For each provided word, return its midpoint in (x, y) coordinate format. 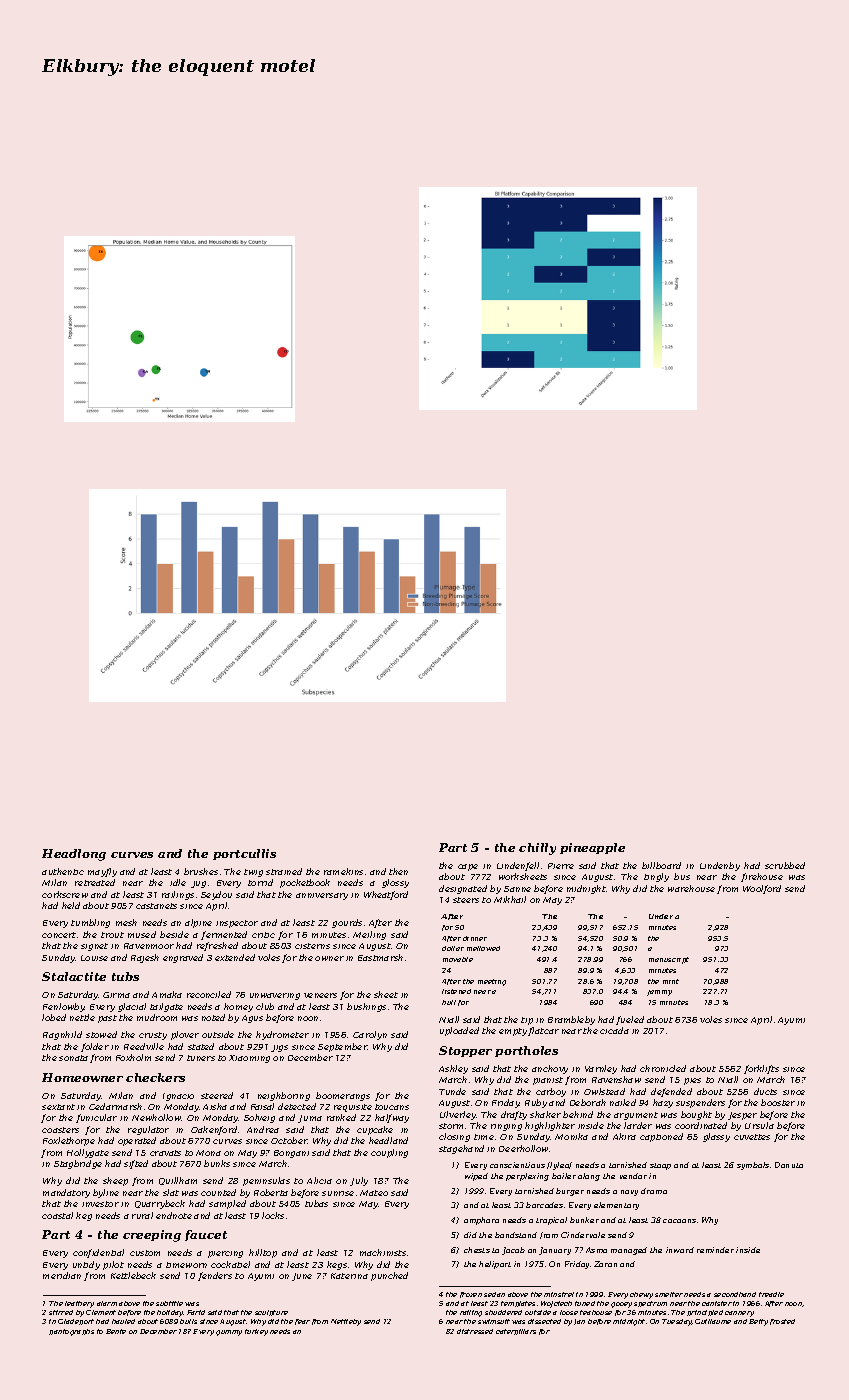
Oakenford (214, 1130)
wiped (476, 1177)
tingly (656, 877)
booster (778, 1102)
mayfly (102, 872)
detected (297, 1106)
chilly (537, 849)
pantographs (71, 1332)
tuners (201, 1058)
